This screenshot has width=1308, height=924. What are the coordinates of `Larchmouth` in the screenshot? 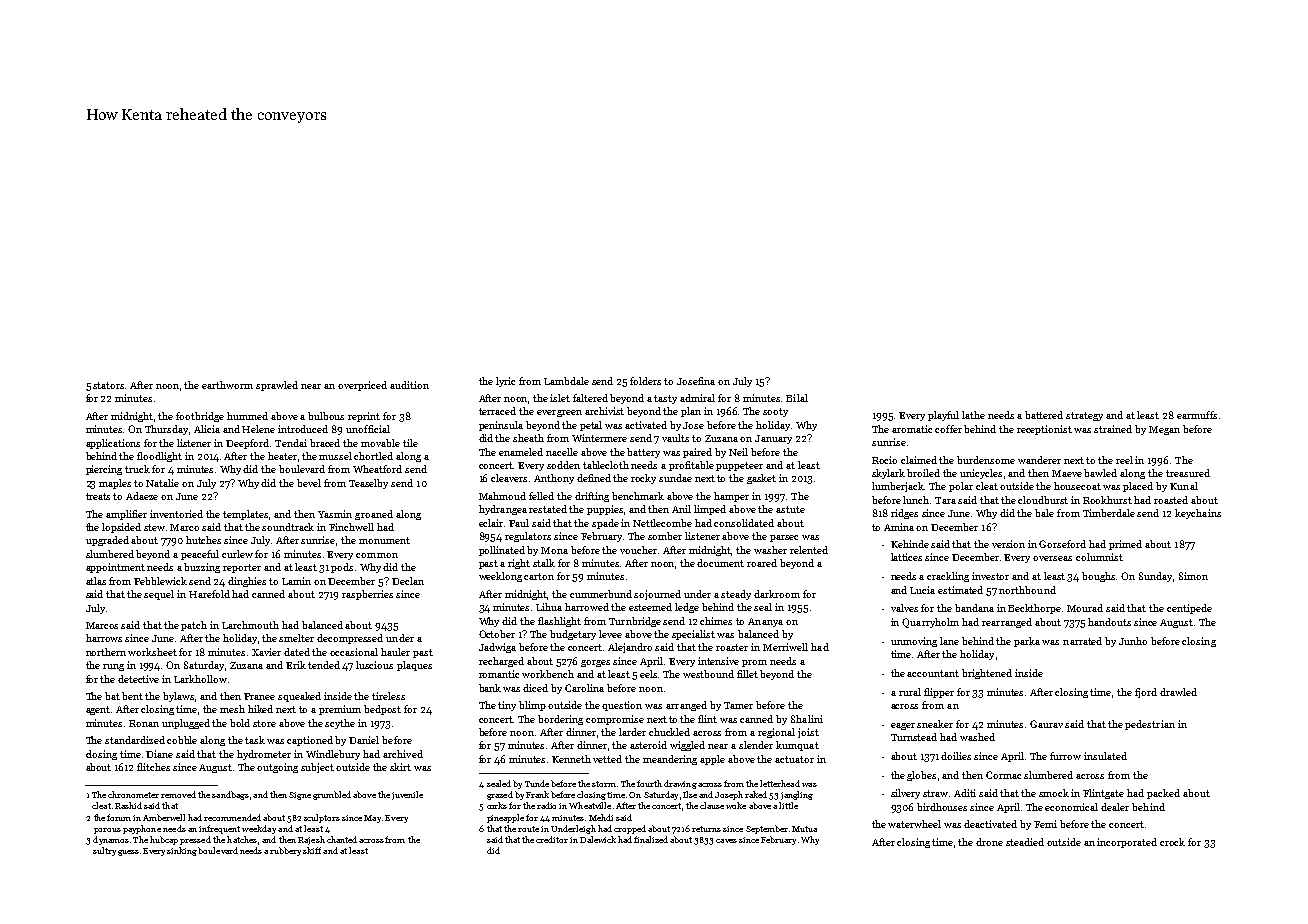 It's located at (250, 625).
